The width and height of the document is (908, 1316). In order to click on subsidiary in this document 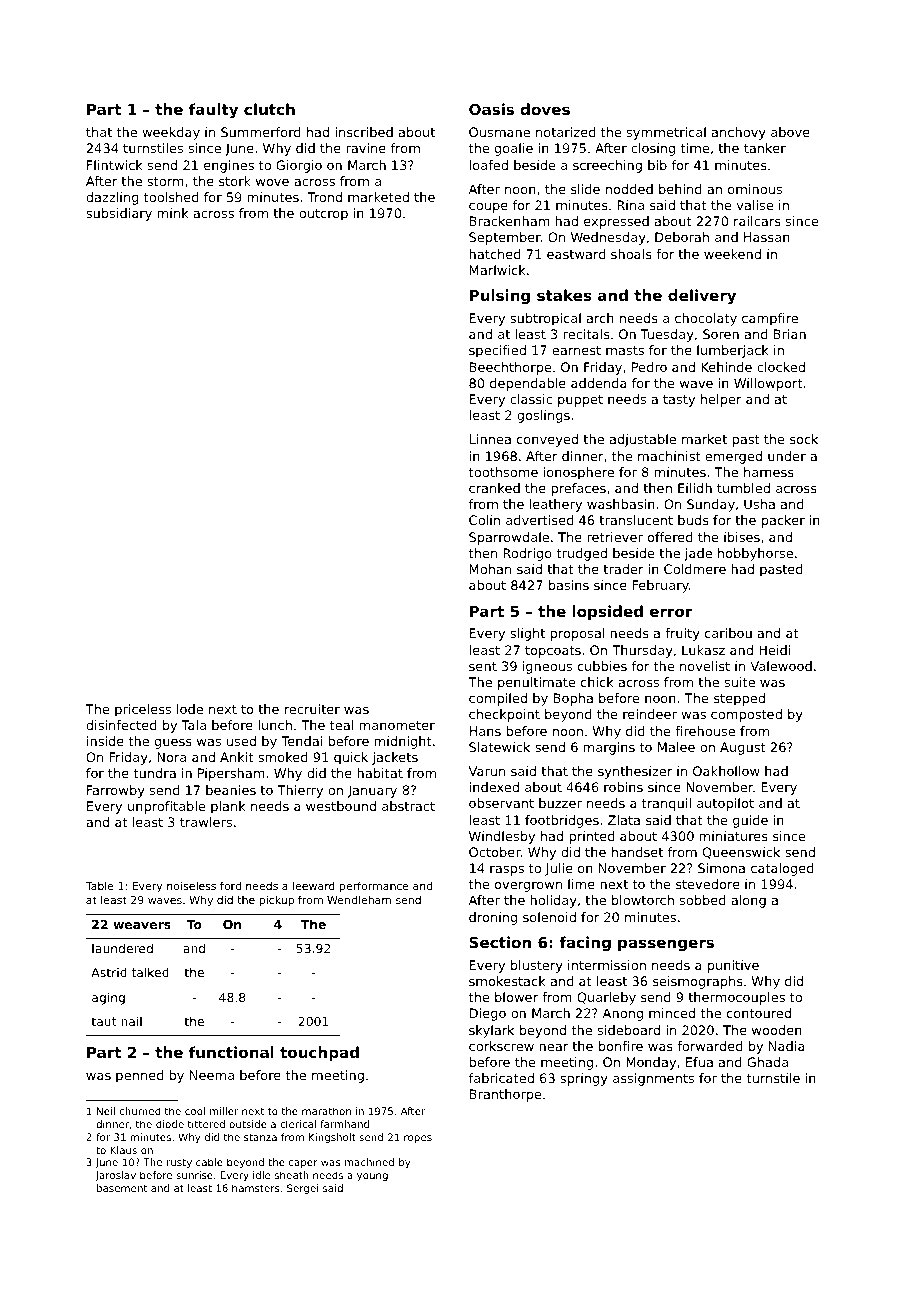, I will do `click(119, 214)`.
